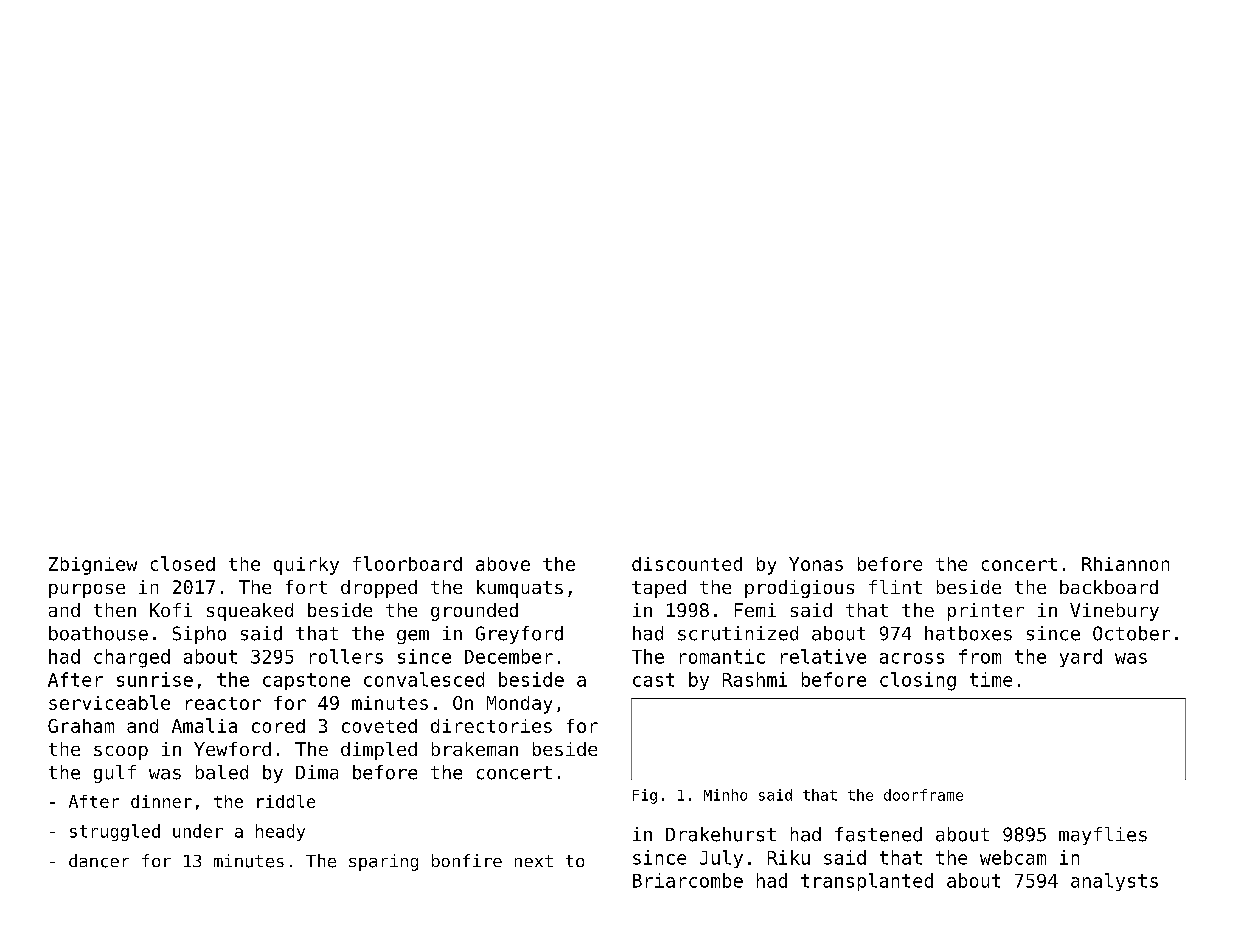 This screenshot has width=1233, height=952. I want to click on sparing, so click(383, 862).
